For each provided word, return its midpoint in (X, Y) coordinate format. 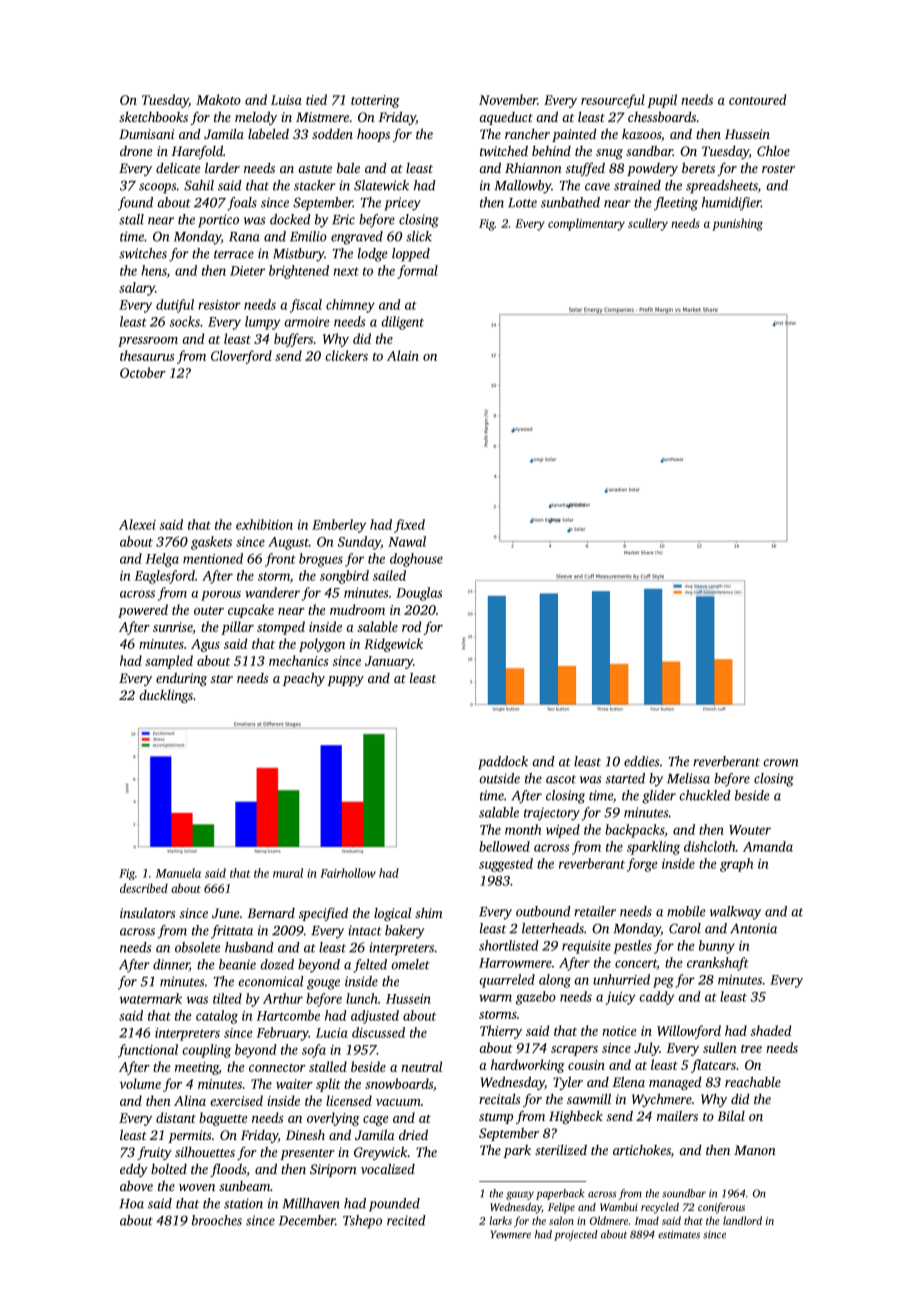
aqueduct (506, 118)
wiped (563, 831)
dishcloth (710, 846)
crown (781, 763)
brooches (217, 1220)
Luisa (286, 100)
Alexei (137, 524)
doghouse (416, 560)
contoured (757, 99)
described (144, 888)
